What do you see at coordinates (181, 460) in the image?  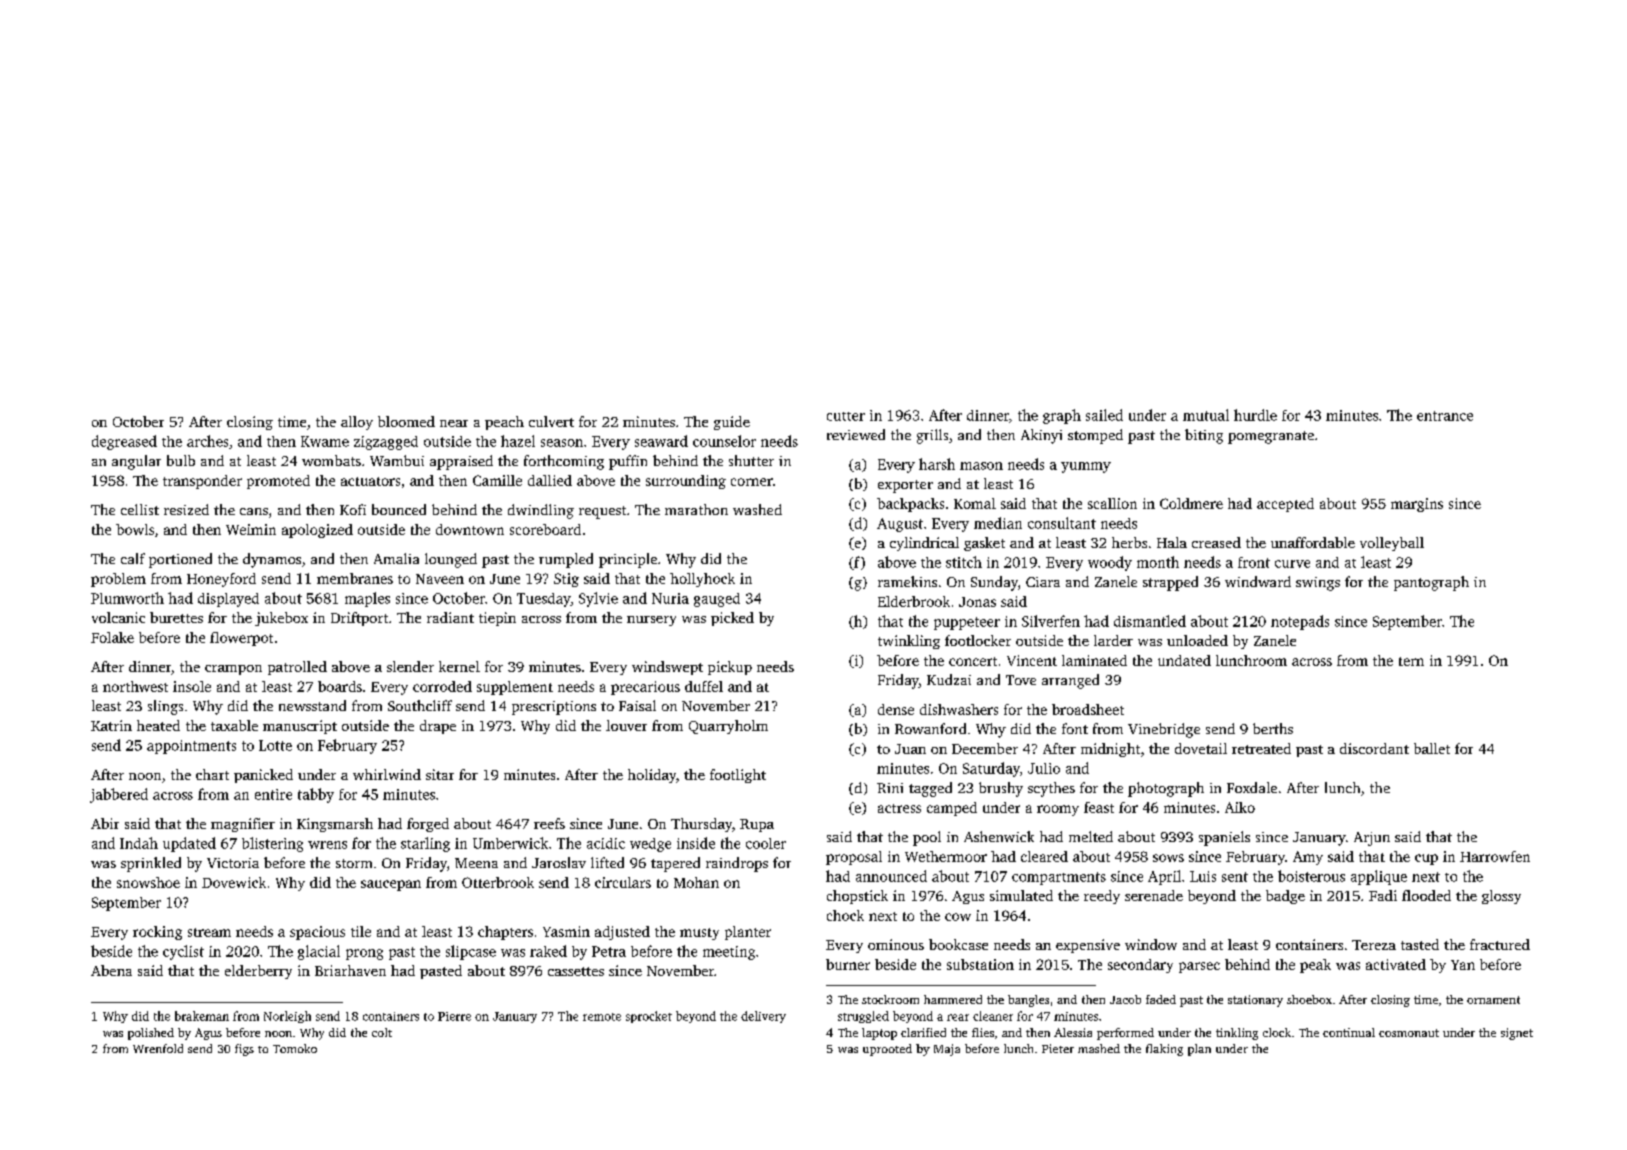 I see `bulb` at bounding box center [181, 460].
